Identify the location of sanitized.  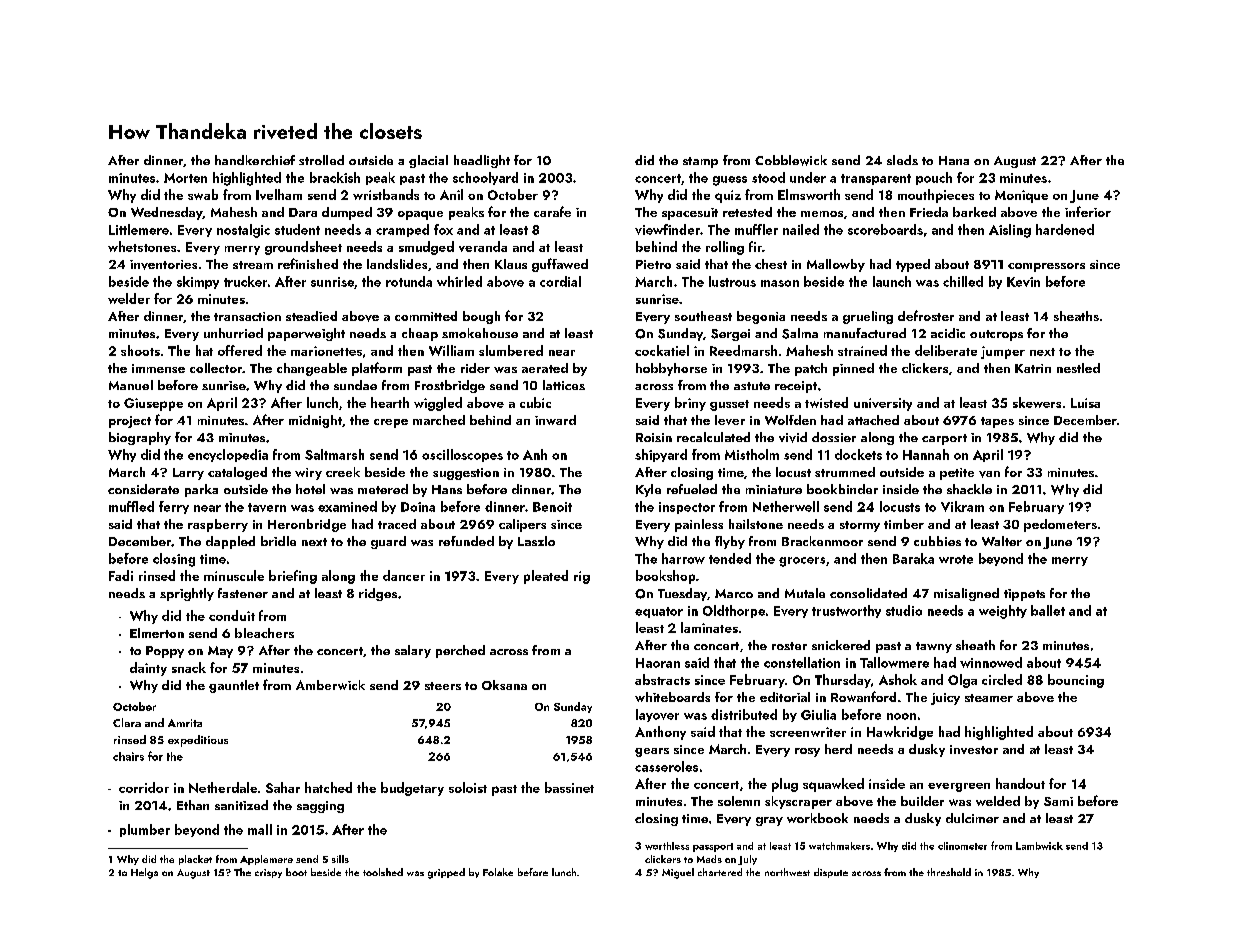
(241, 805).
